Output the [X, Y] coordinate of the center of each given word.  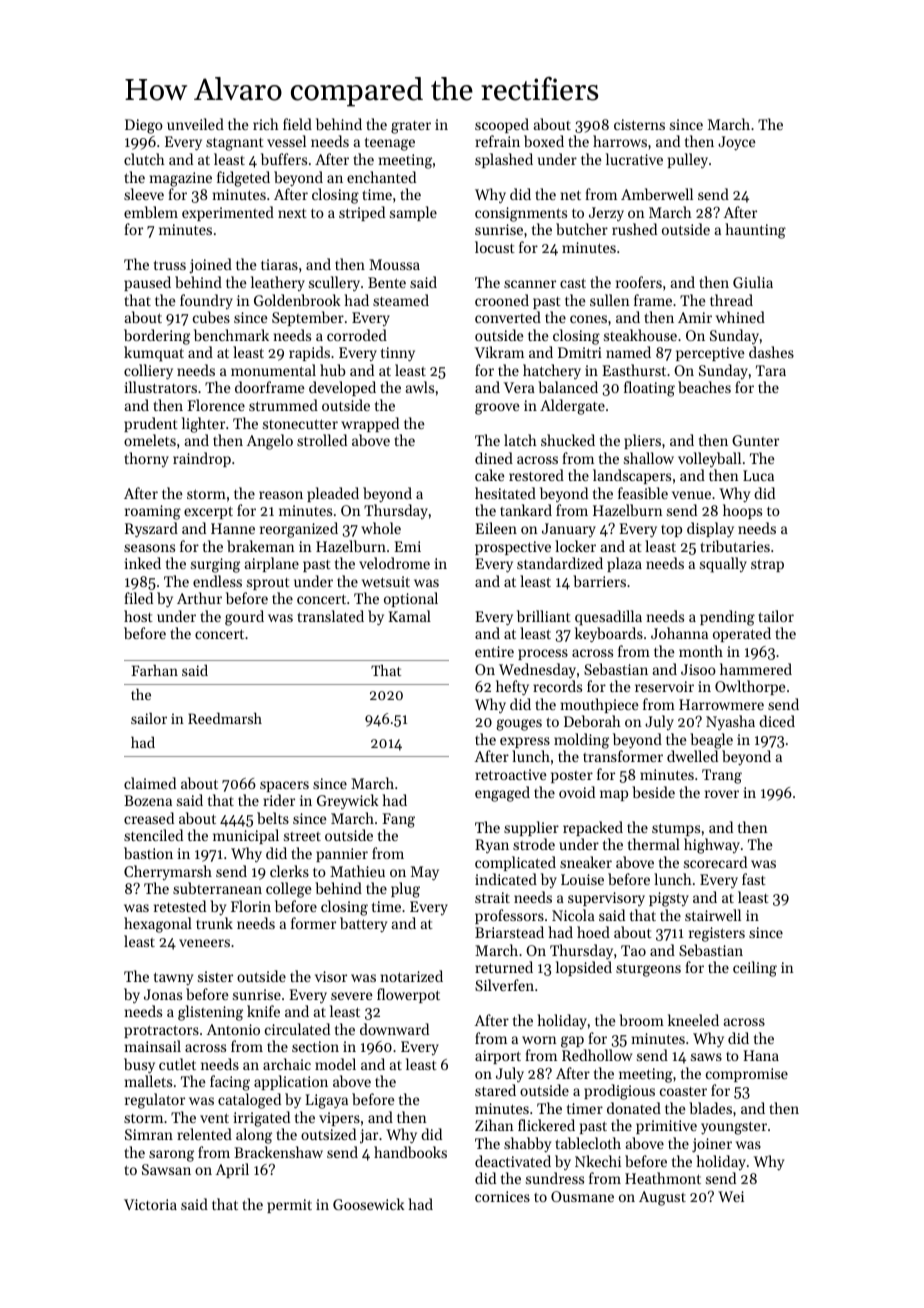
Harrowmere [721, 704]
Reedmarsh [225, 718]
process [543, 654]
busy [139, 1066]
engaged [502, 794]
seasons [149, 548]
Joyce [737, 143]
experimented [228, 213]
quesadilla [608, 618]
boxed [544, 141]
